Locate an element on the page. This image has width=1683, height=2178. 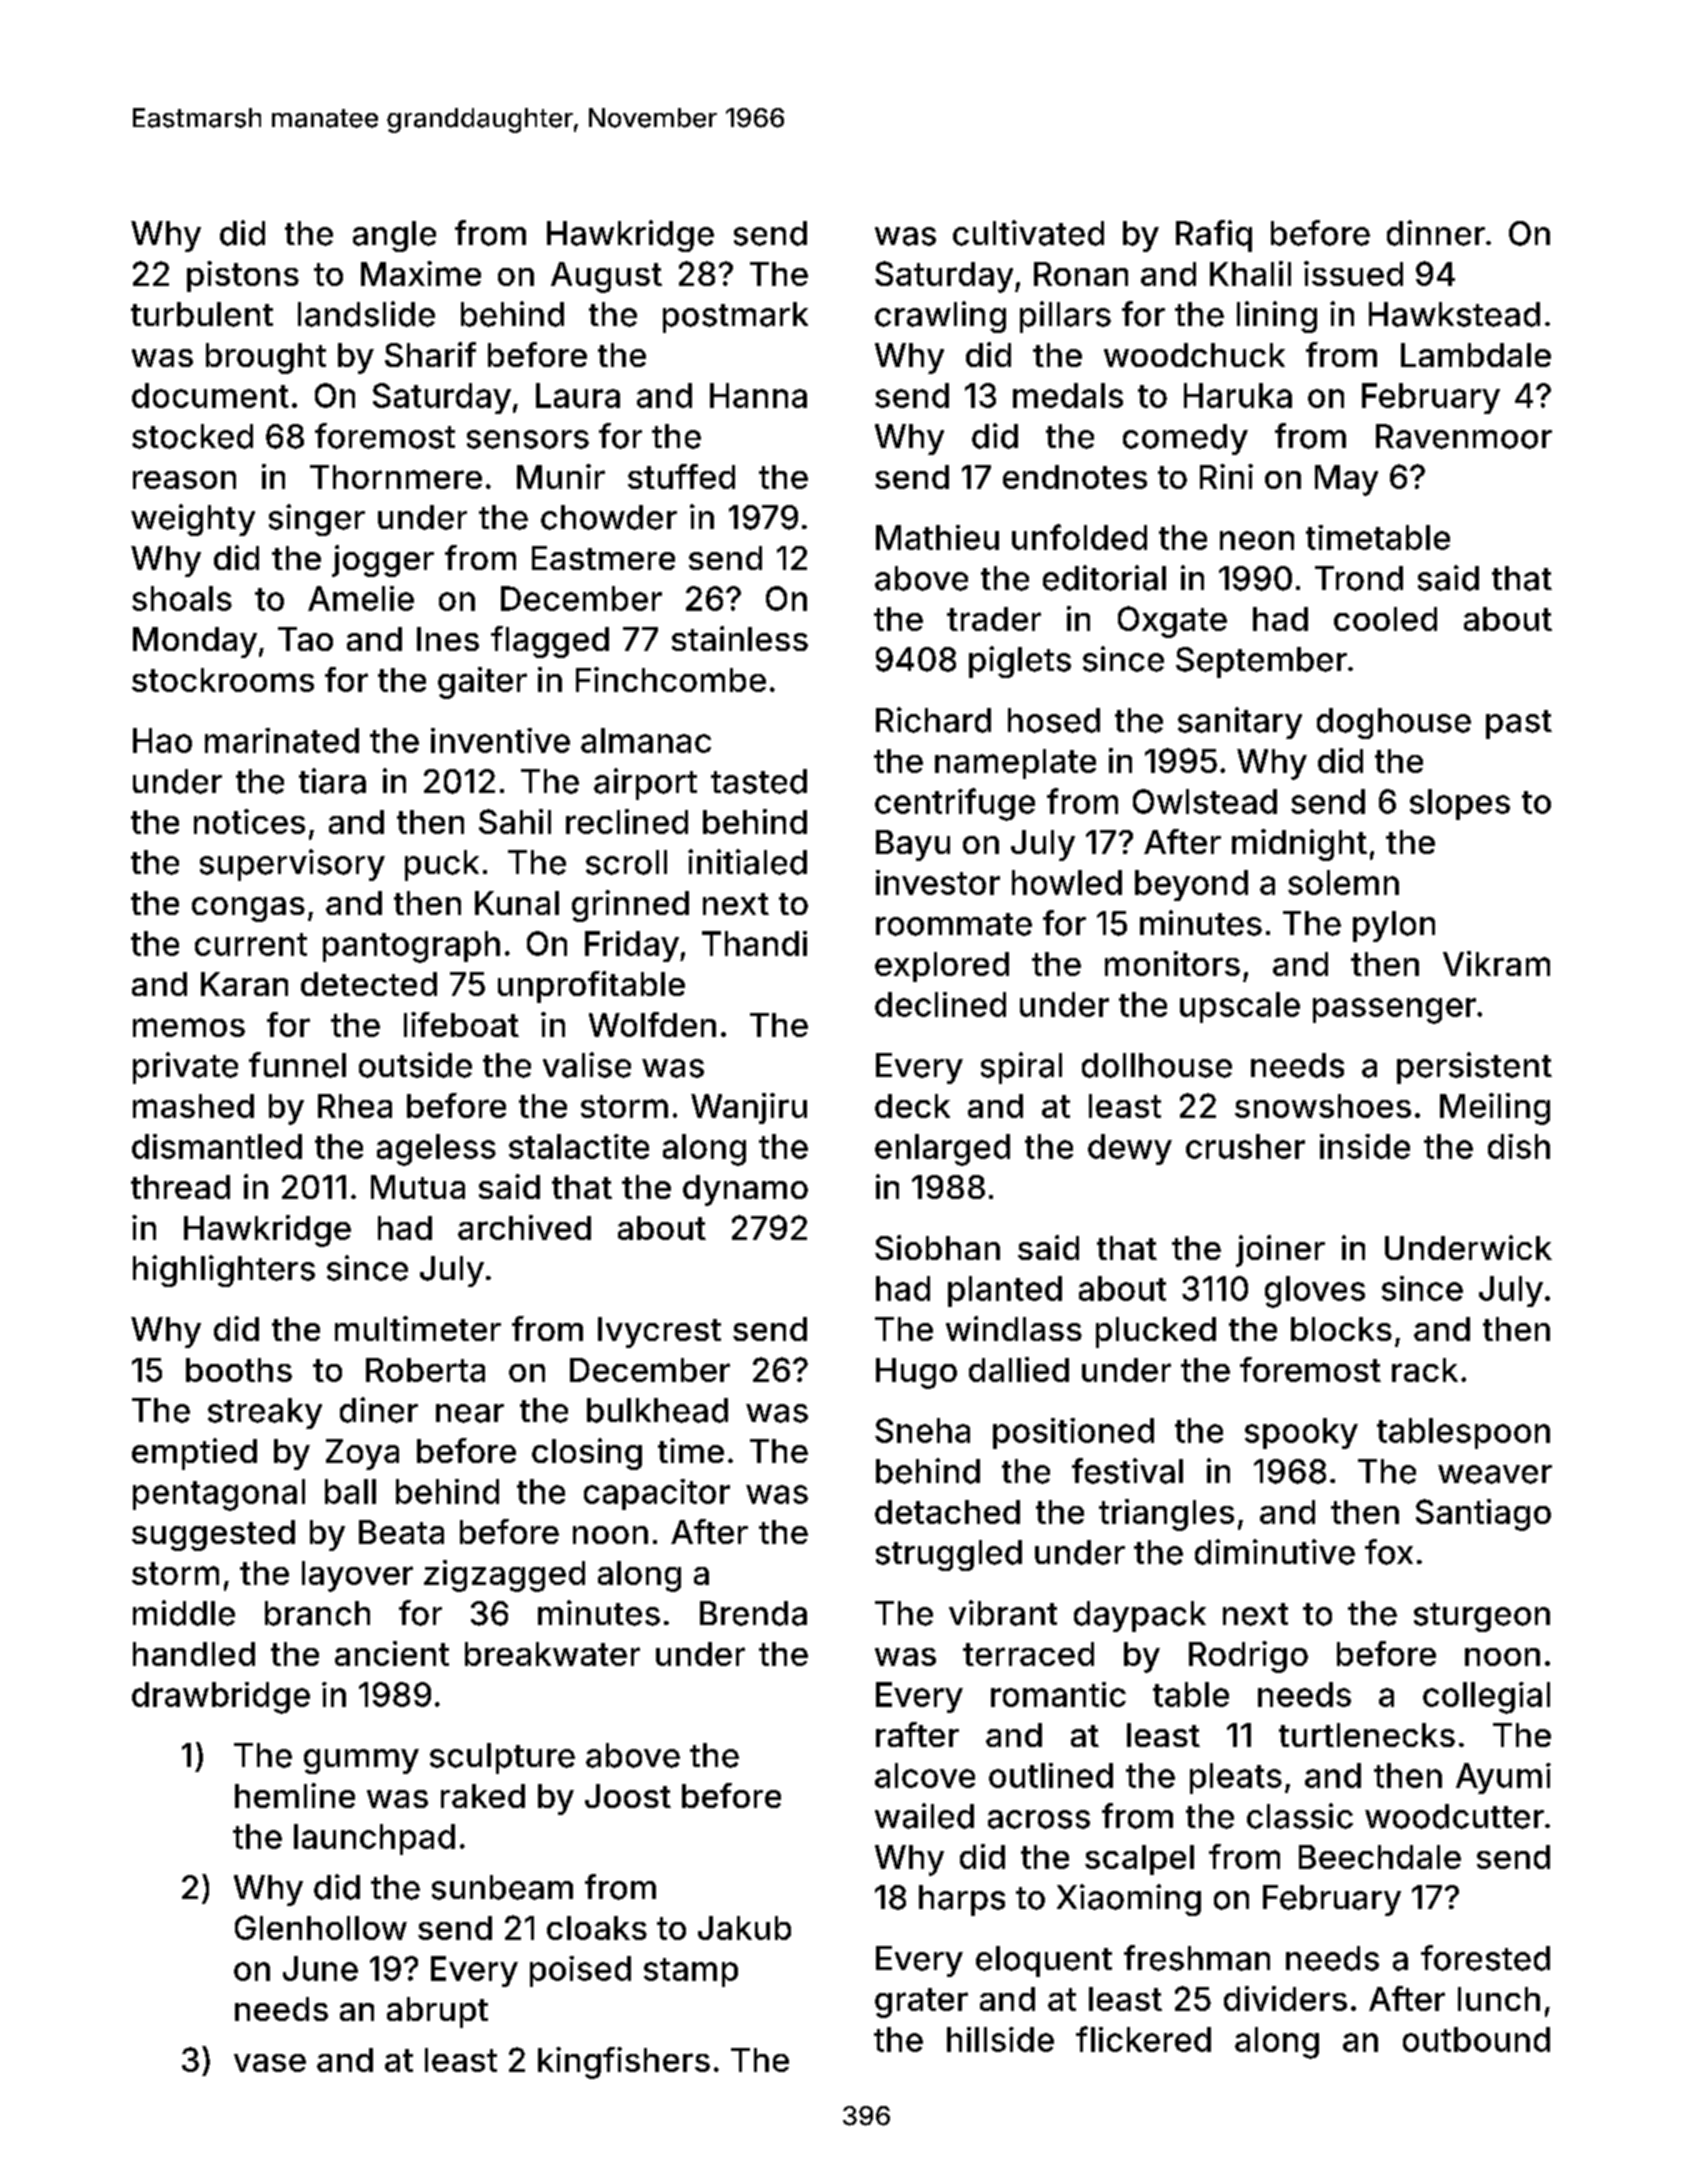
Rafiq is located at coordinates (1214, 236).
